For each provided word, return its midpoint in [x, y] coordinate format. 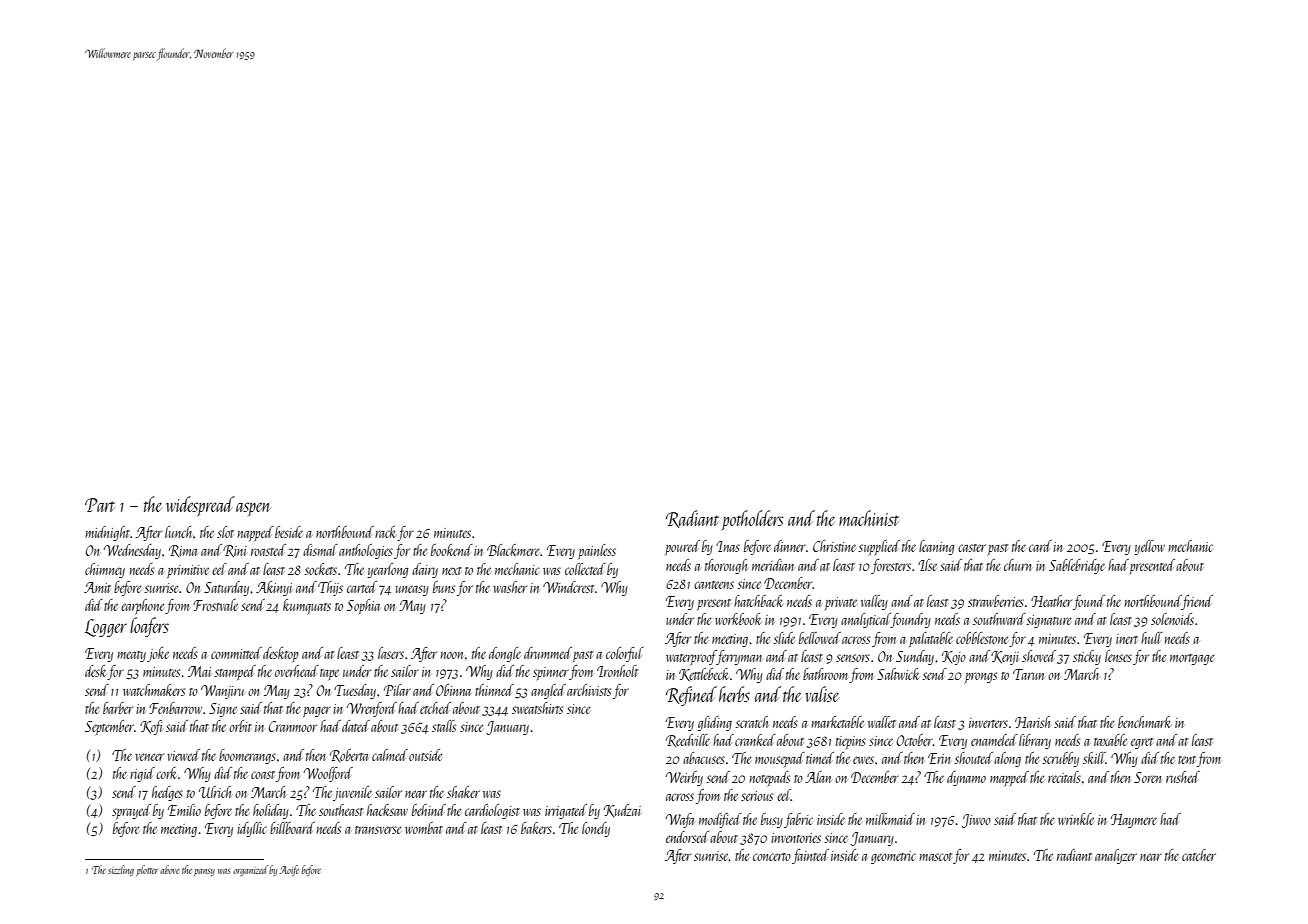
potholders [752, 520]
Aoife [289, 870]
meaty [131, 656]
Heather [1051, 601]
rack [386, 533]
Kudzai [622, 810]
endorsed [687, 837]
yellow [1149, 547]
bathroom [826, 675]
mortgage [1192, 659]
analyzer [1116, 856]
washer [510, 587]
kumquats [307, 607]
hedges [167, 793]
